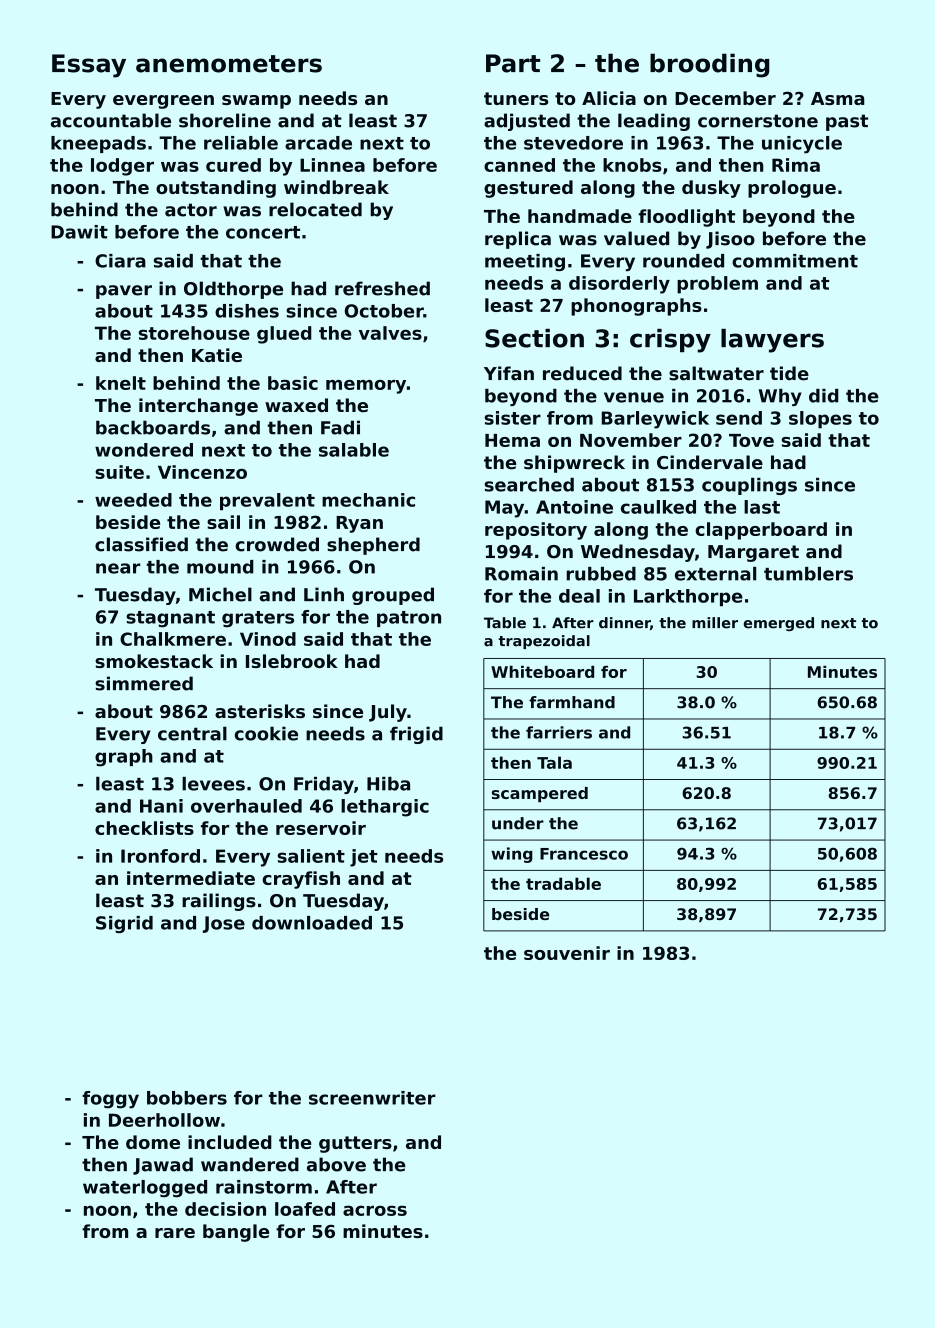 The height and width of the screenshot is (1328, 935). What do you see at coordinates (584, 854) in the screenshot?
I see `Francesco` at bounding box center [584, 854].
